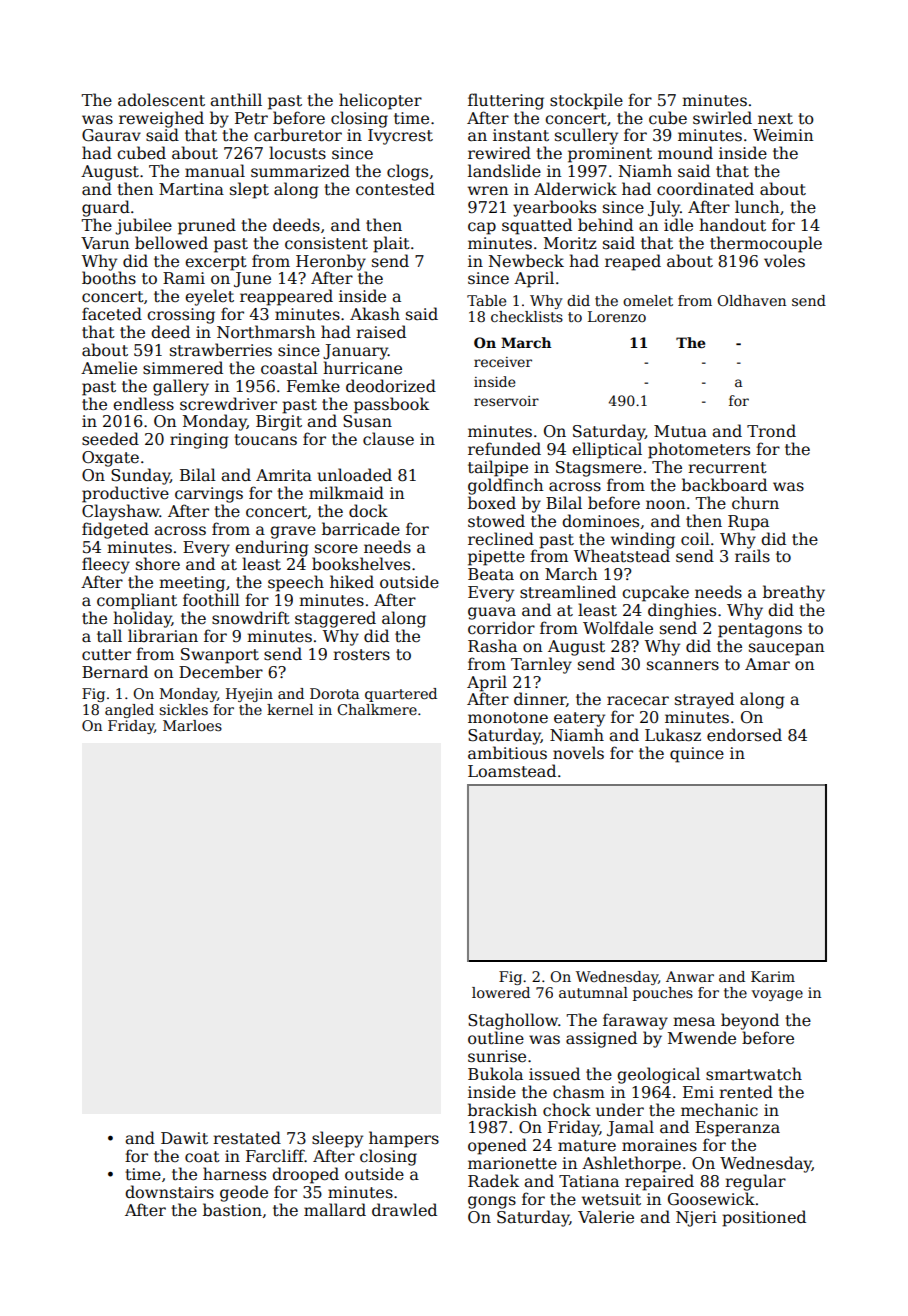 The image size is (908, 1316). Describe the element at coordinates (395, 189) in the screenshot. I see `contested` at that location.
